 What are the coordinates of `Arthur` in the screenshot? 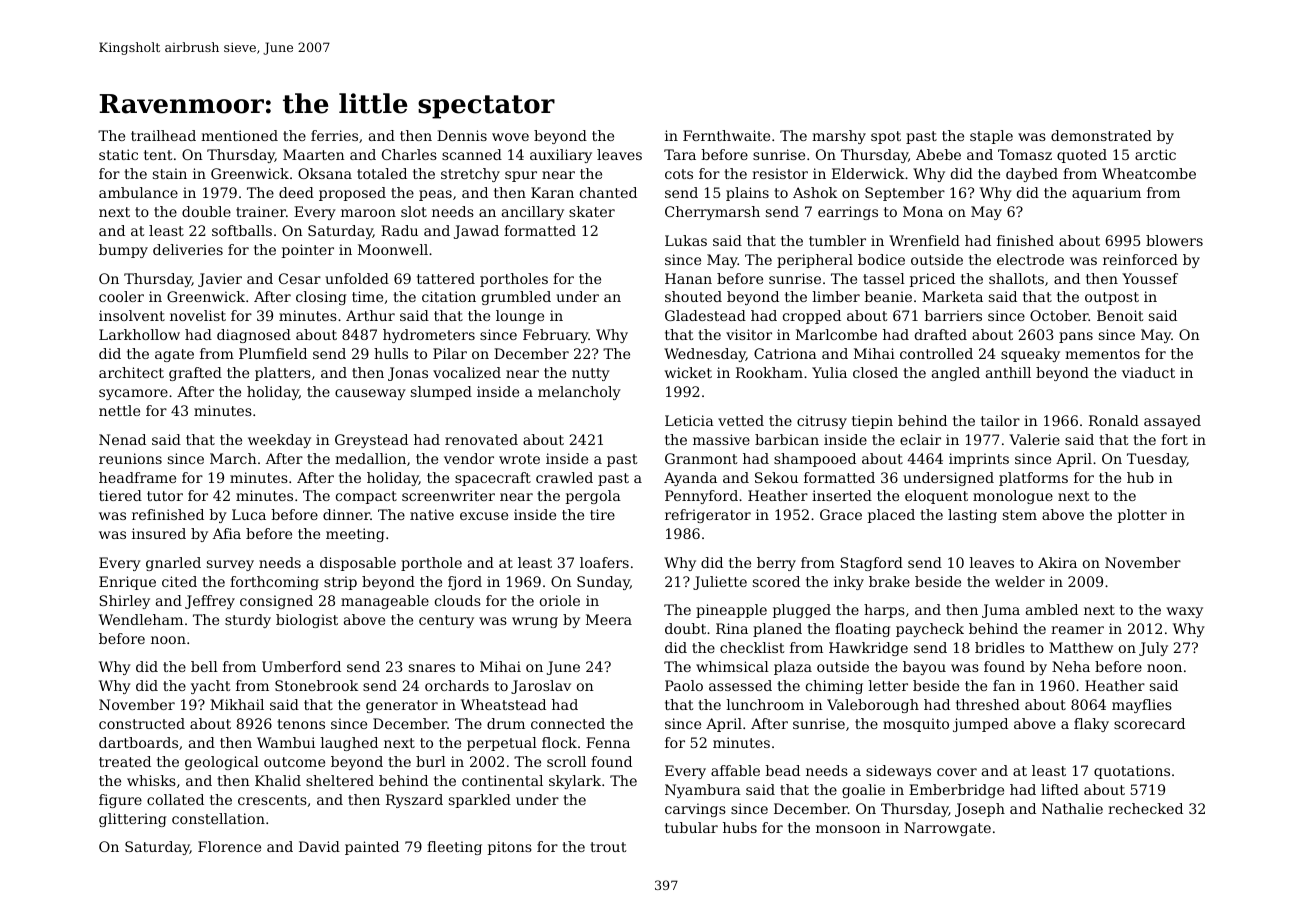 It's located at (370, 315).
